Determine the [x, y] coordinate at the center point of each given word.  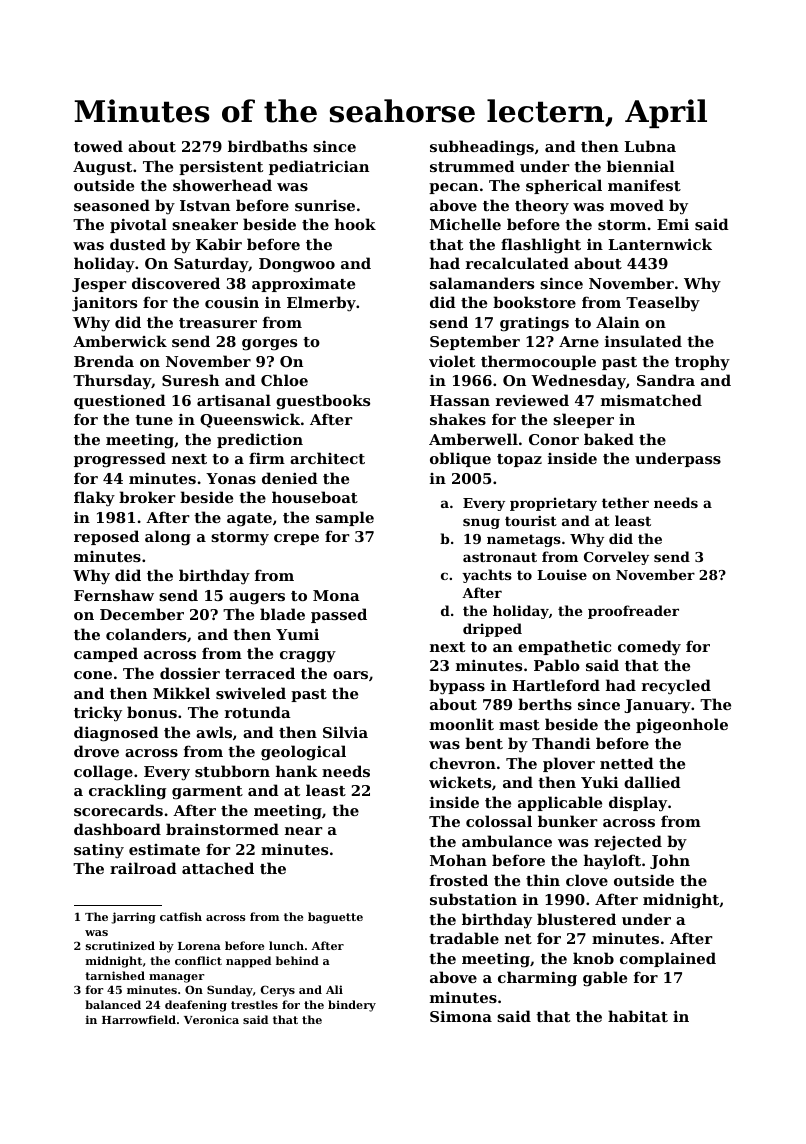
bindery [352, 1006]
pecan [453, 188]
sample [345, 518]
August [102, 168]
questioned [120, 401]
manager [176, 978]
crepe [296, 539]
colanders [146, 634]
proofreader [633, 612]
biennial [641, 166]
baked [609, 439]
